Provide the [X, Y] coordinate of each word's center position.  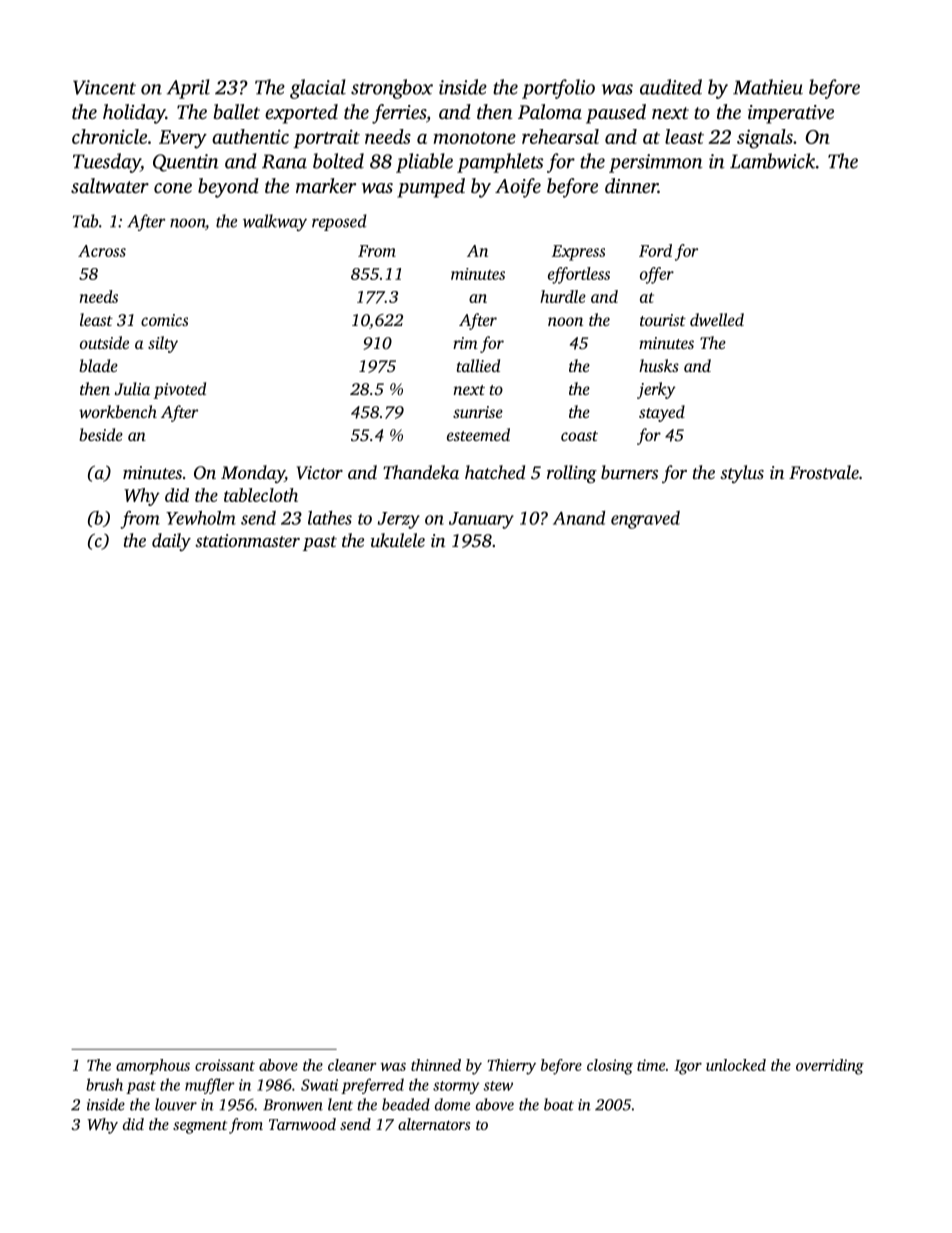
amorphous [153, 1067]
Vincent [104, 87]
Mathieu [768, 87]
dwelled [717, 319]
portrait [326, 138]
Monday [253, 474]
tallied [478, 365]
